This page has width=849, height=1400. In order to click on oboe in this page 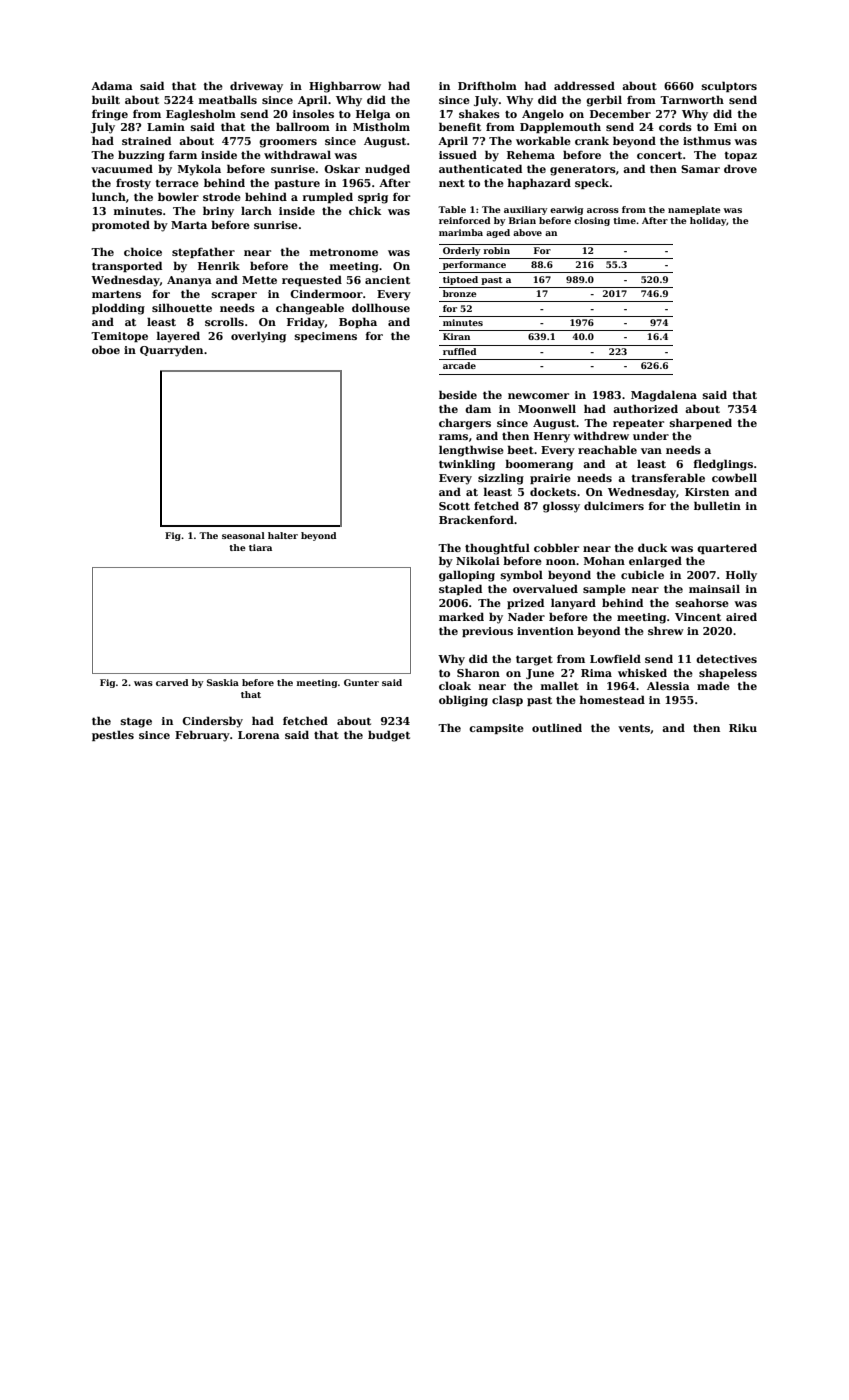, I will do `click(106, 349)`.
